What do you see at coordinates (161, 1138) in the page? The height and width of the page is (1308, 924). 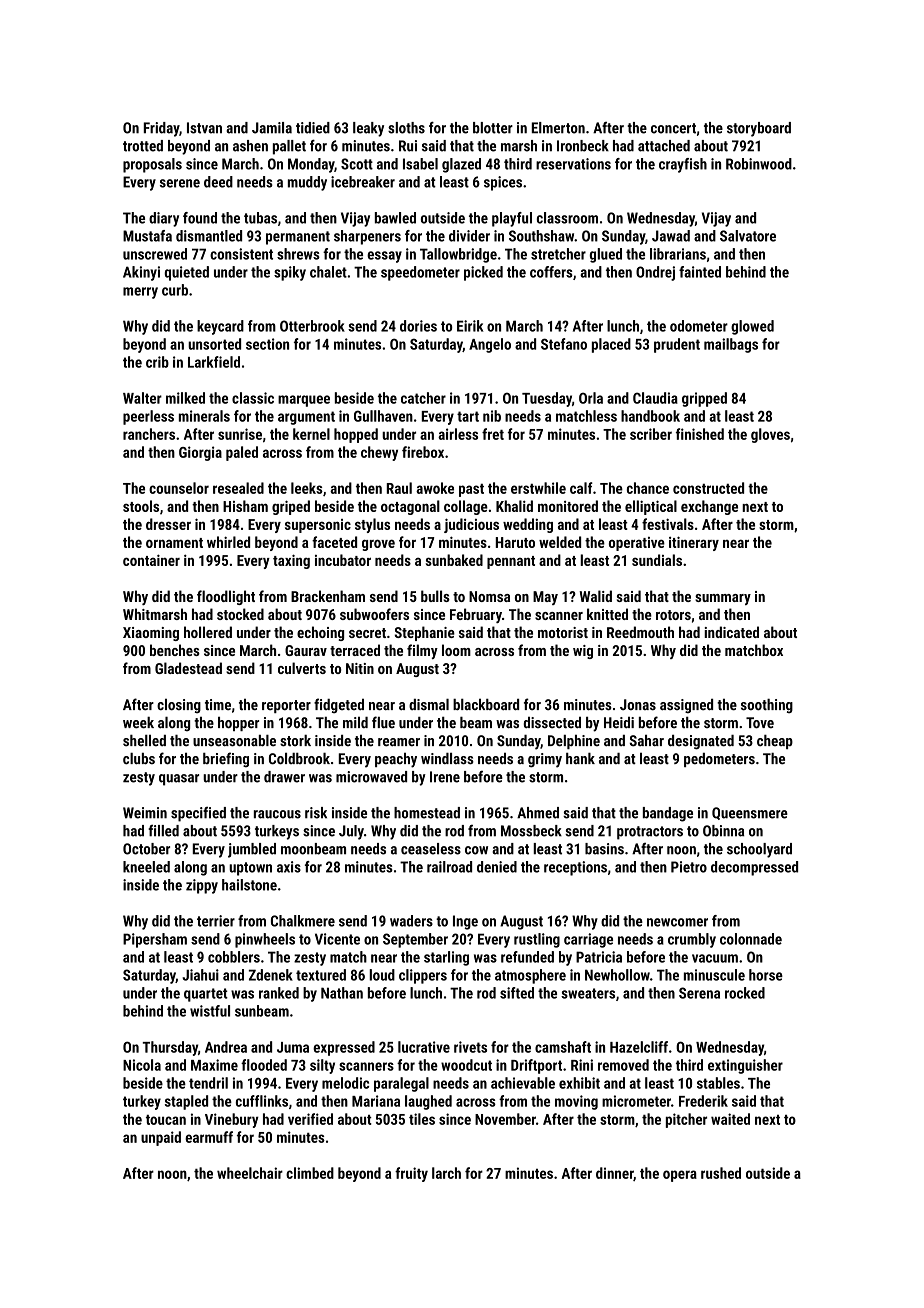 I see `unpaid` at bounding box center [161, 1138].
